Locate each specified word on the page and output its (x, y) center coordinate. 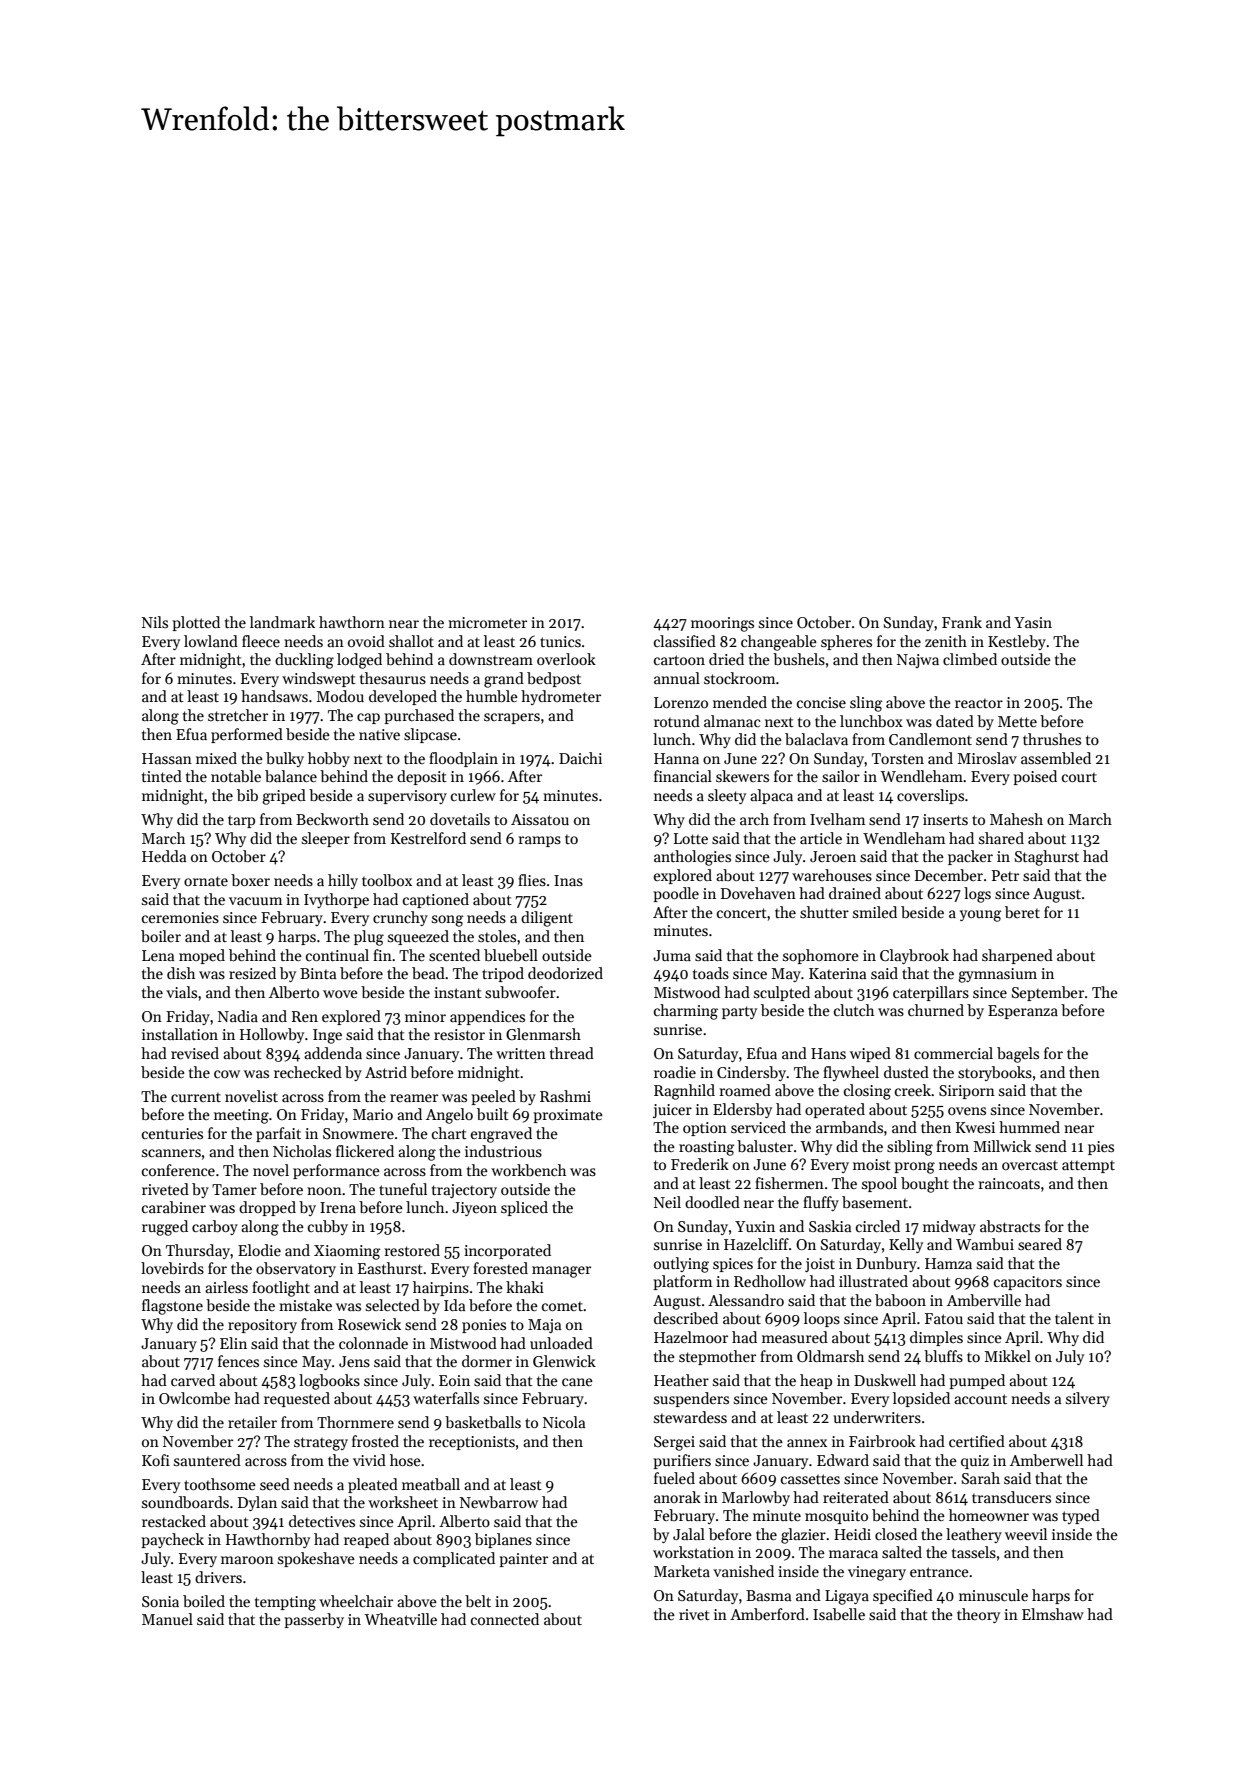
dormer (487, 1361)
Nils (155, 622)
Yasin (1033, 622)
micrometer (487, 622)
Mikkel (1007, 1356)
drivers (218, 1577)
